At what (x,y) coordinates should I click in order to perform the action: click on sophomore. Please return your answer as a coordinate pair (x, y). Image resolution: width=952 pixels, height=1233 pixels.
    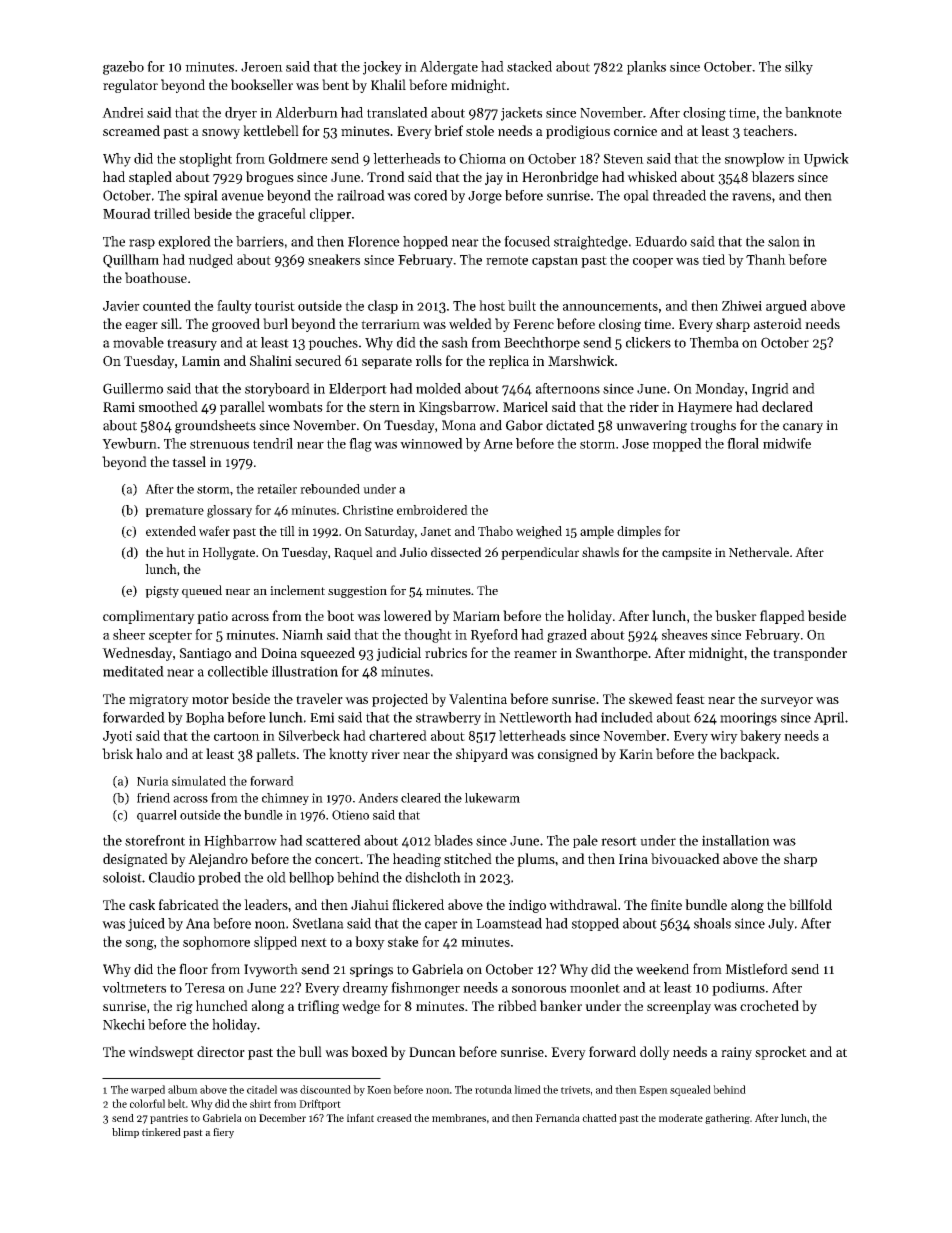
    Looking at the image, I should click on (216, 943).
